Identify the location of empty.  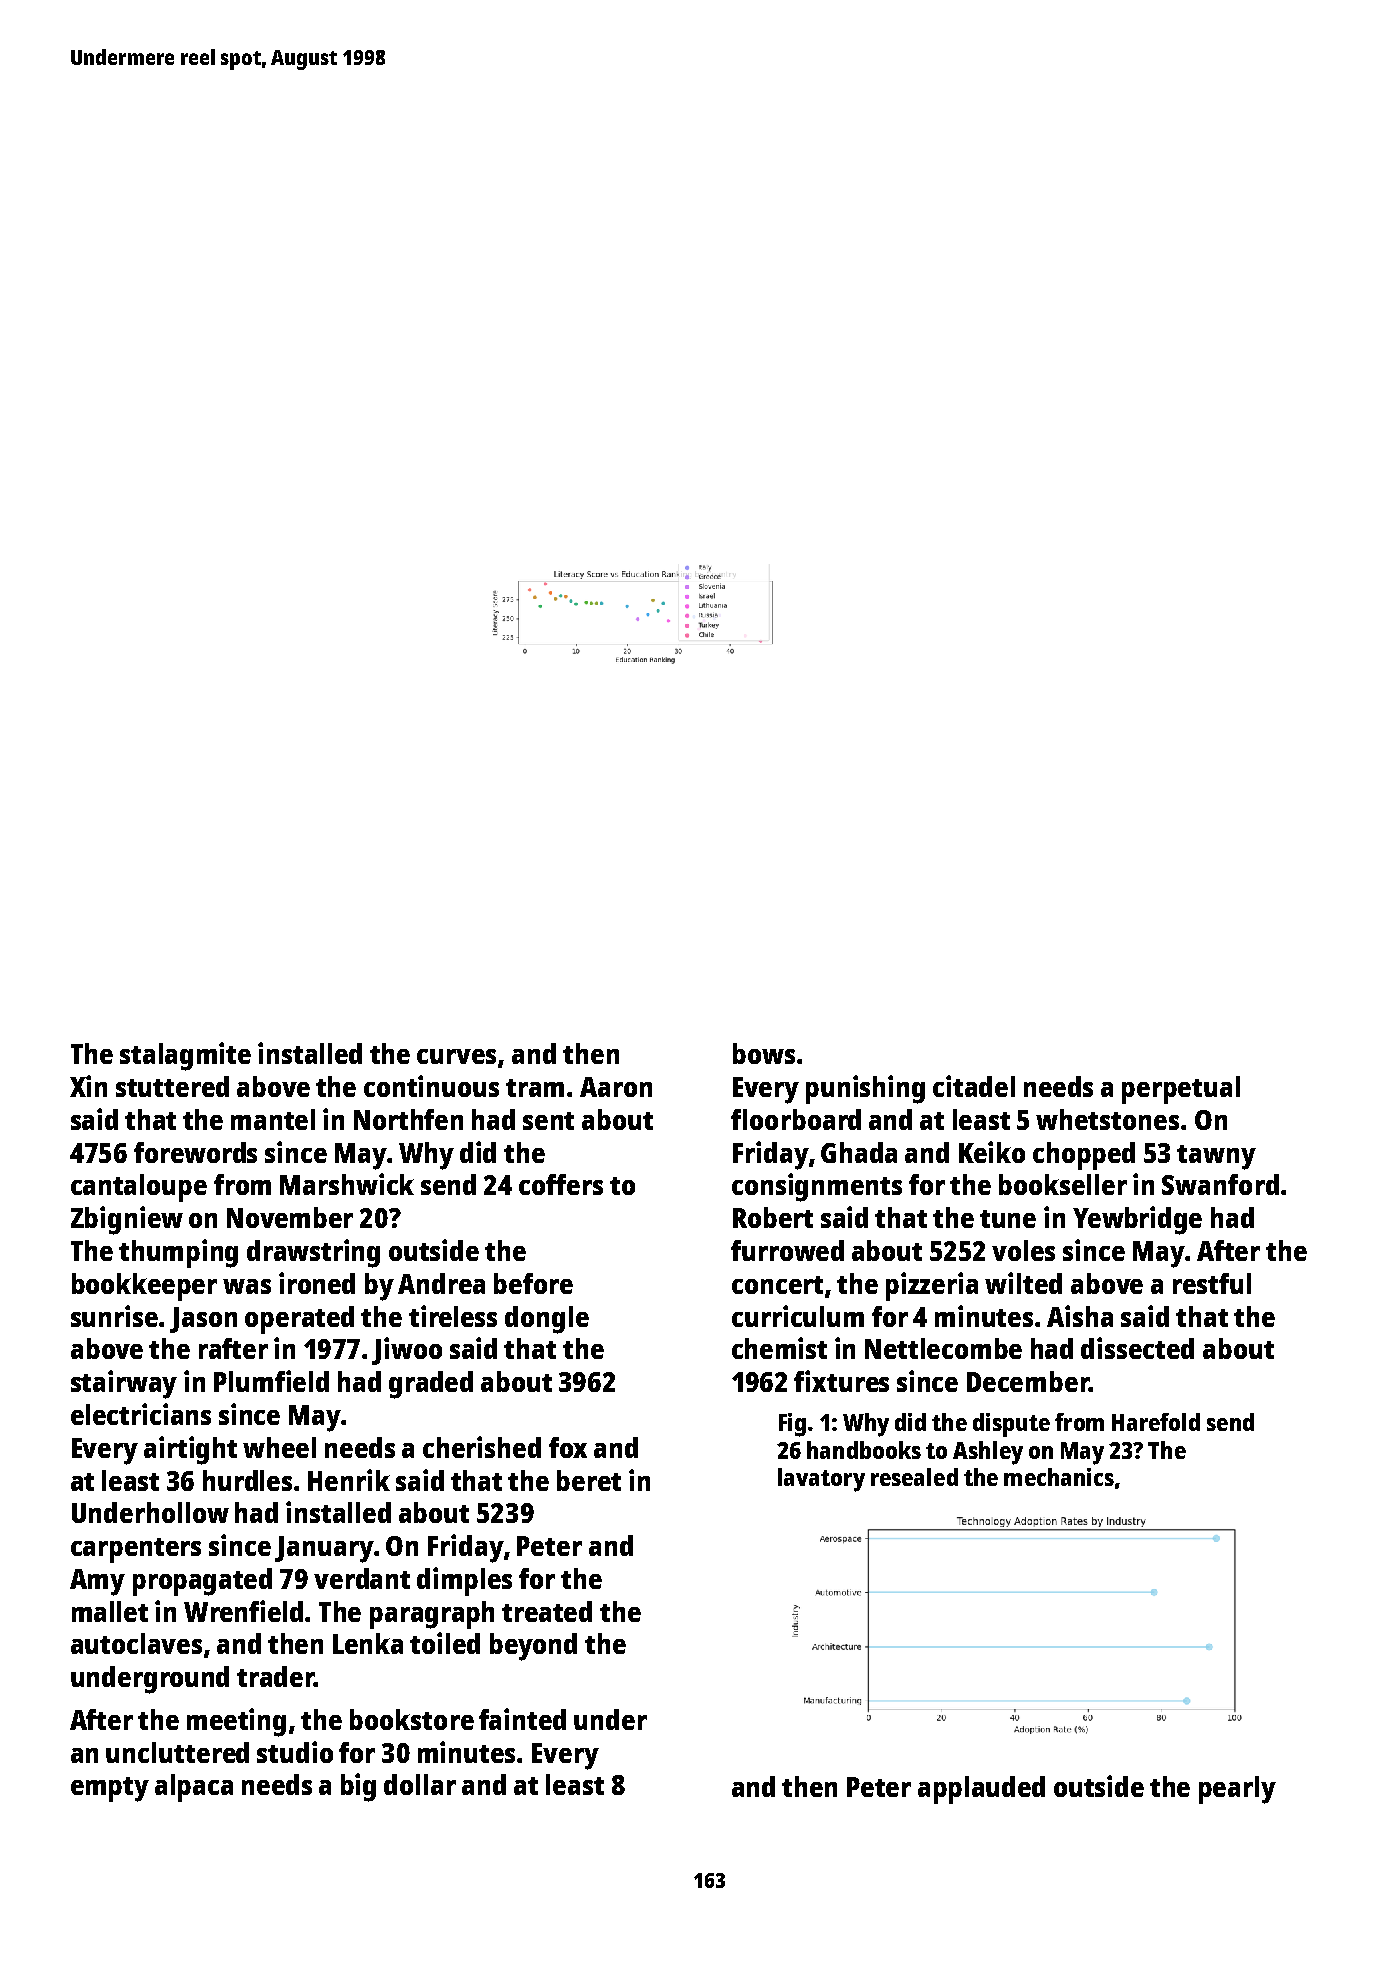
(110, 1789).
